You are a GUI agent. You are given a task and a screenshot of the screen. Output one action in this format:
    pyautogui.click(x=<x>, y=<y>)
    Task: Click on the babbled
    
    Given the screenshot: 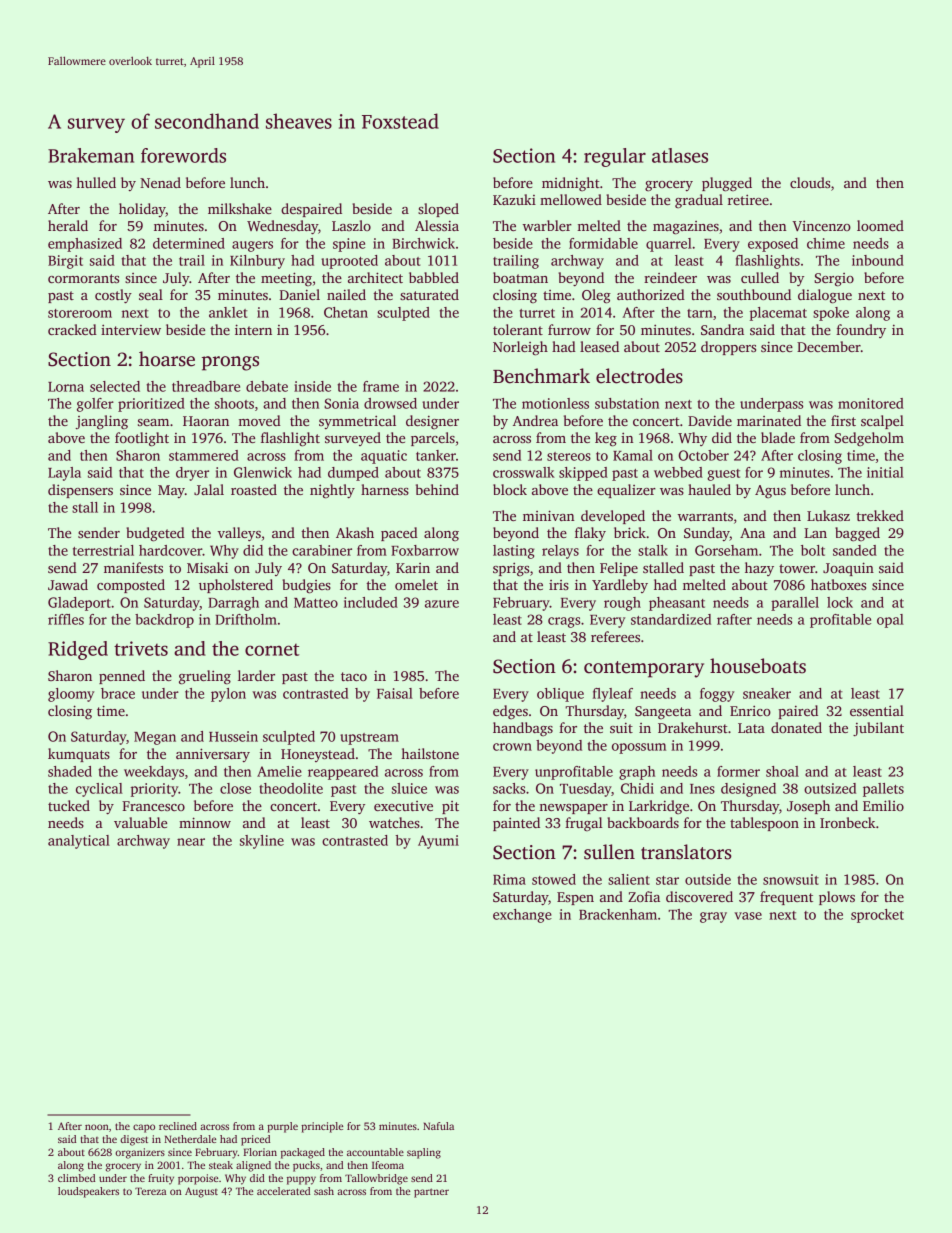 What is the action you would take?
    pyautogui.click(x=434, y=277)
